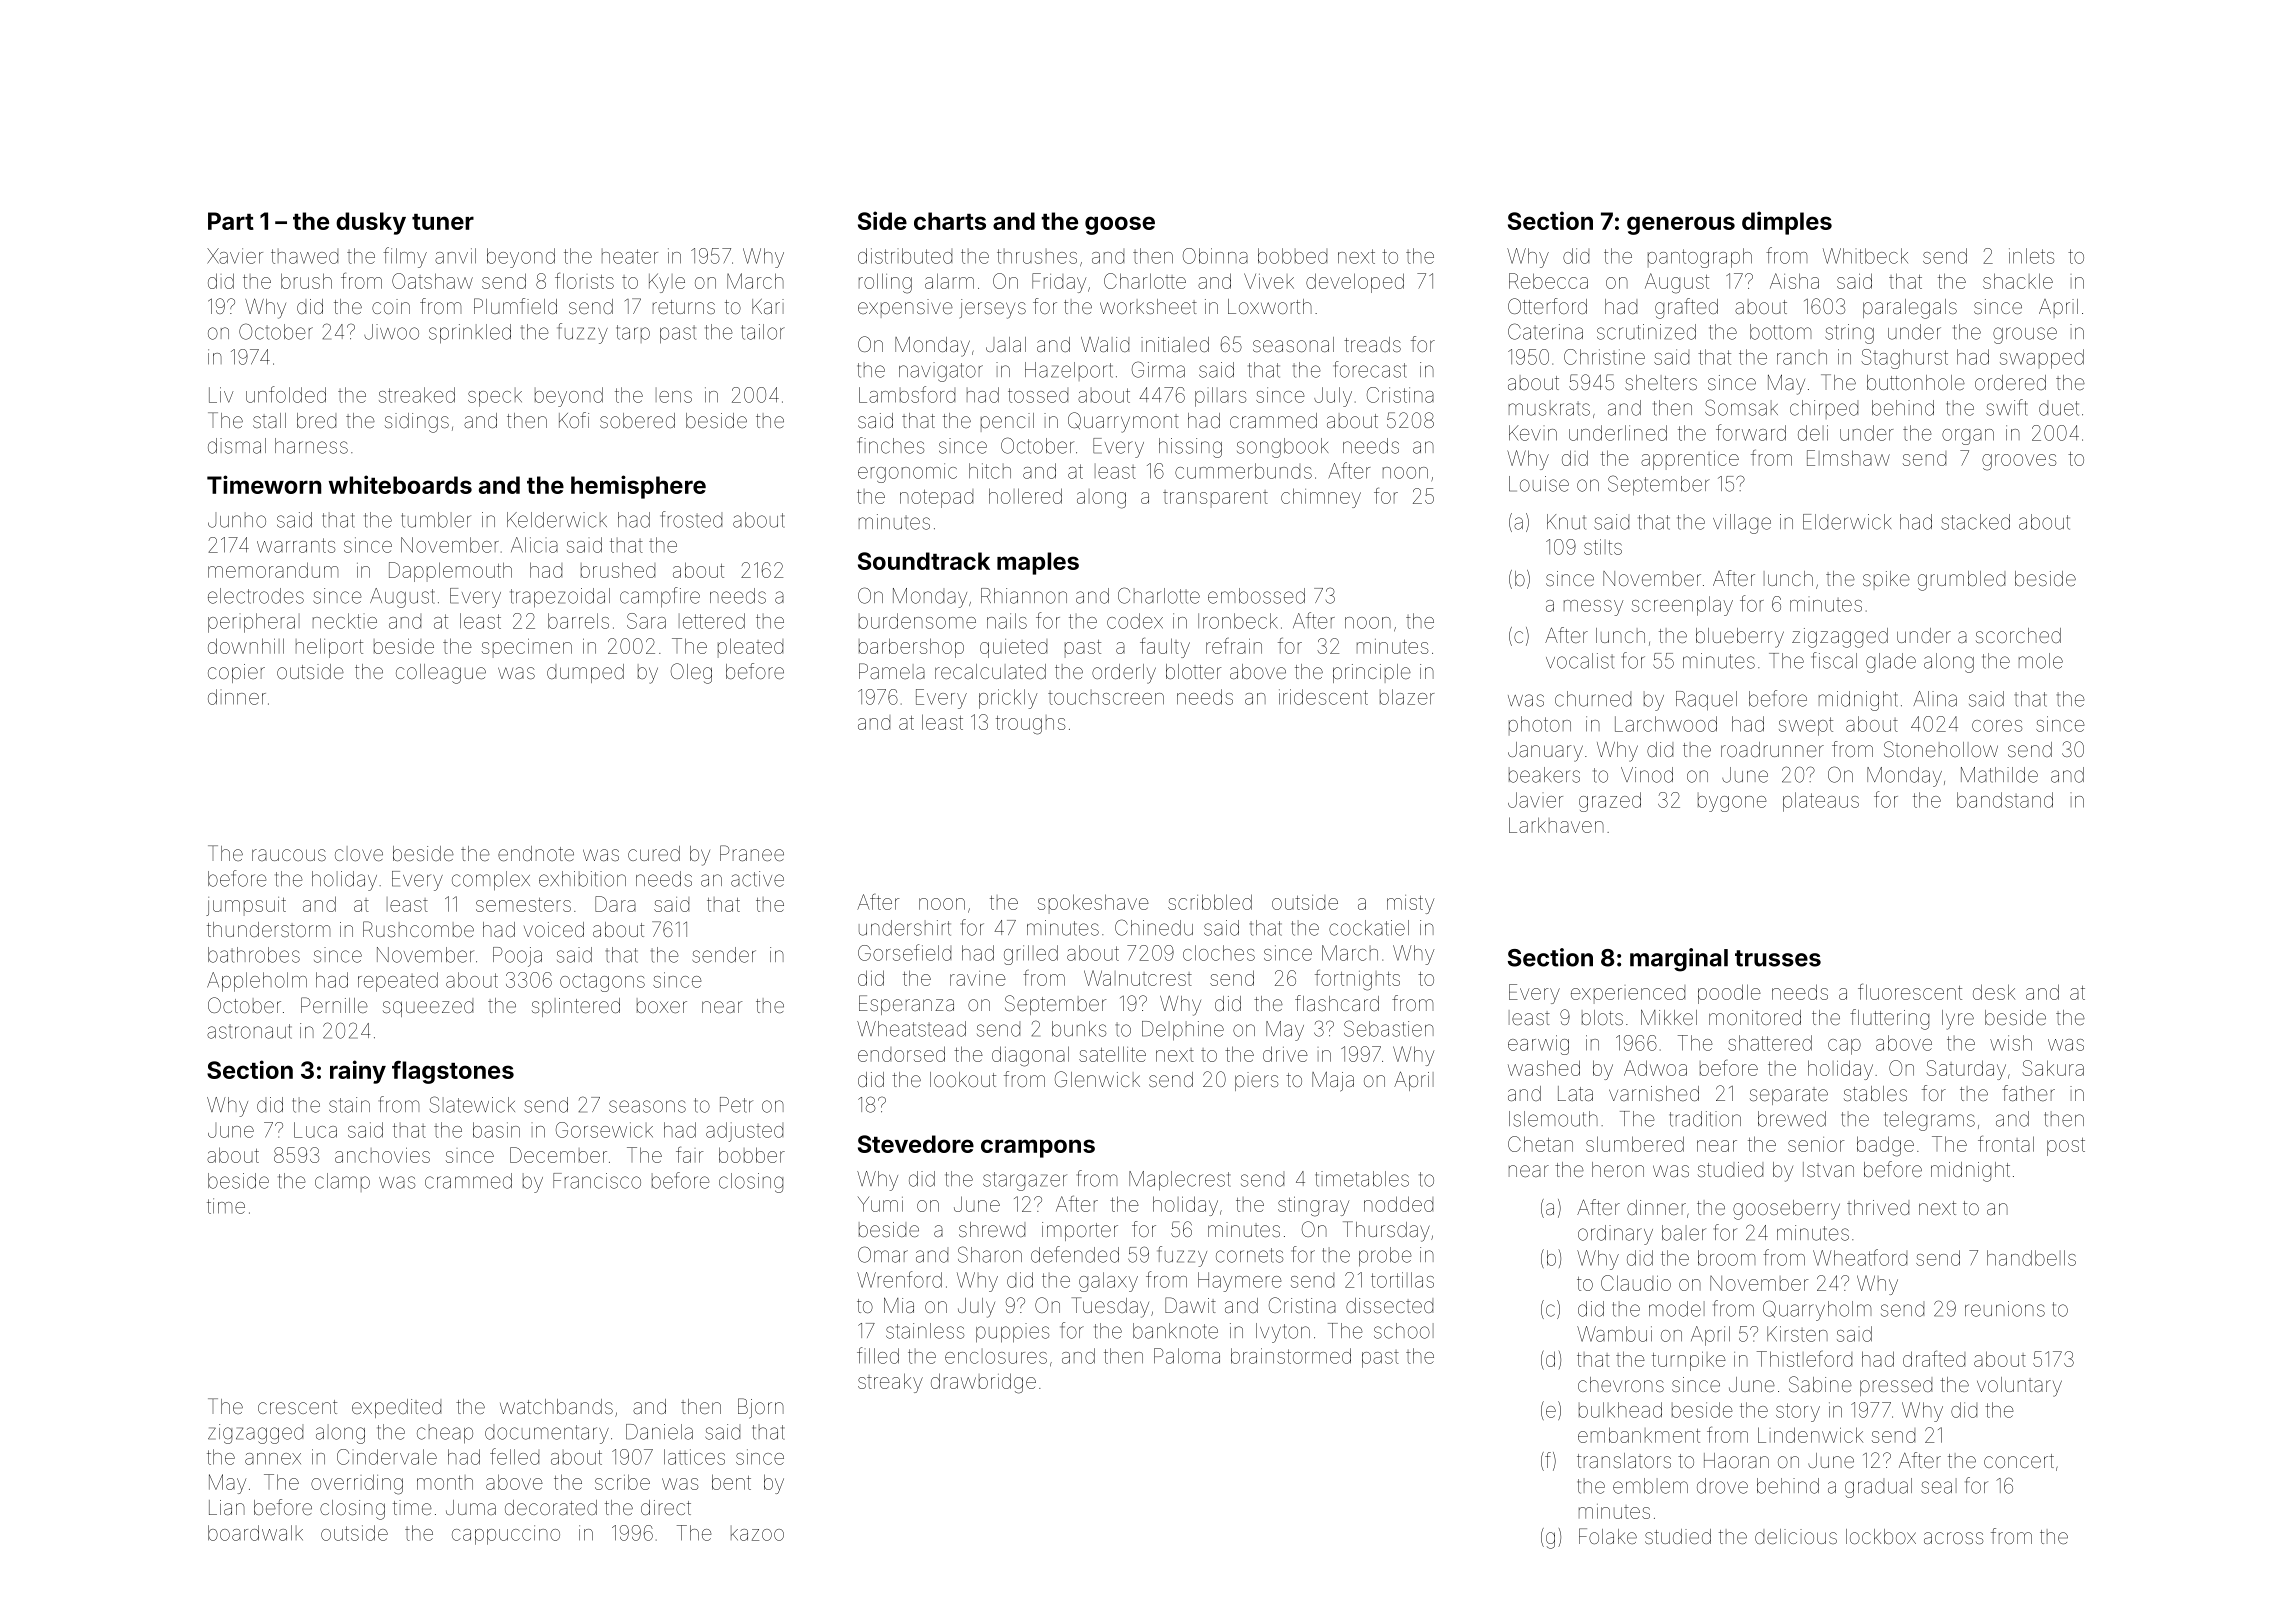 This document has width=2292, height=1620. What do you see at coordinates (990, 1254) in the document?
I see `Sharon` at bounding box center [990, 1254].
